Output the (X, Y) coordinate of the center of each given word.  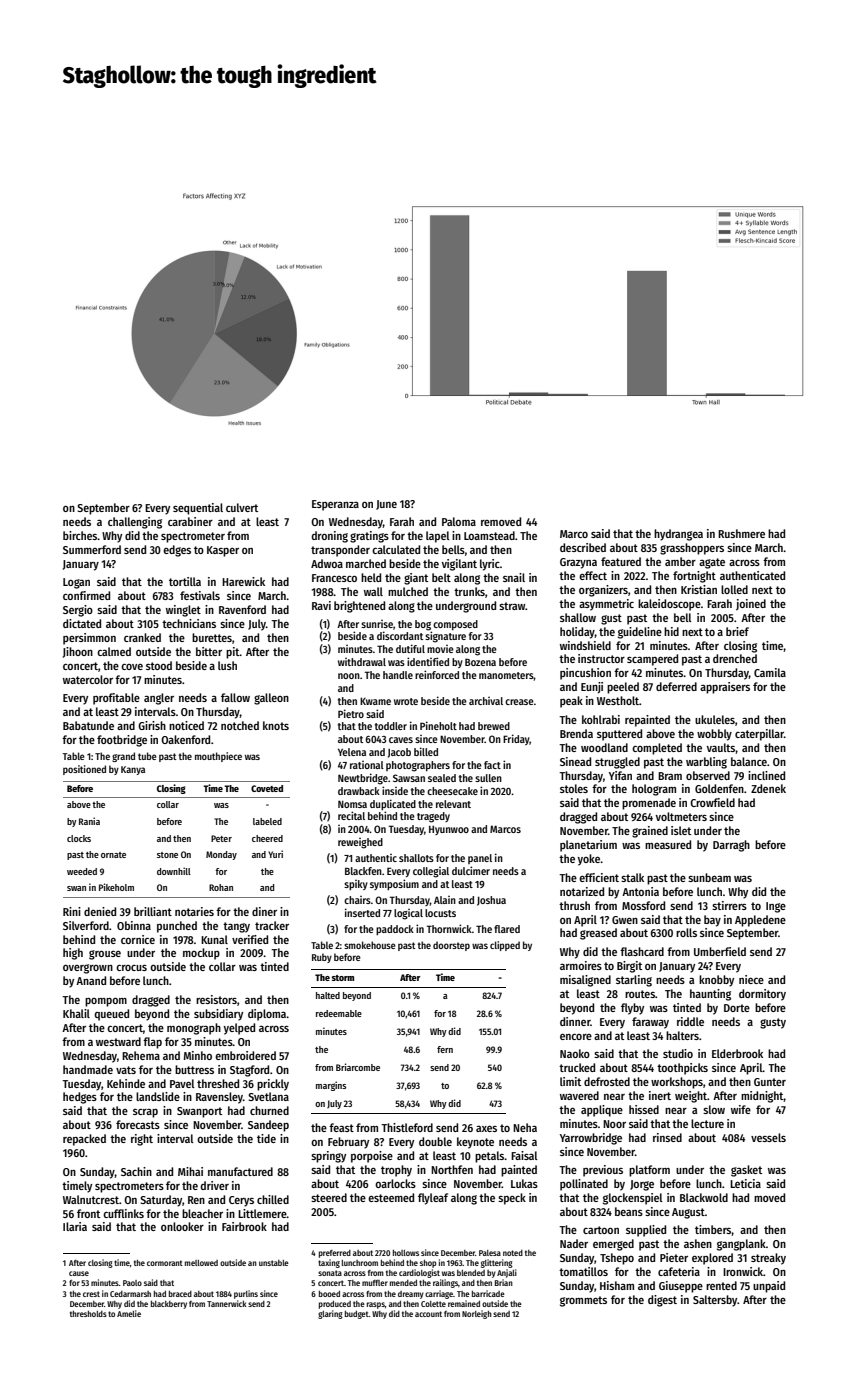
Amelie (129, 1313)
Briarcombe (358, 1067)
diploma (267, 1015)
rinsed (667, 1137)
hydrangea (678, 535)
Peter (221, 838)
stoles (574, 788)
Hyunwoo (449, 830)
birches (80, 535)
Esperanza (335, 505)
